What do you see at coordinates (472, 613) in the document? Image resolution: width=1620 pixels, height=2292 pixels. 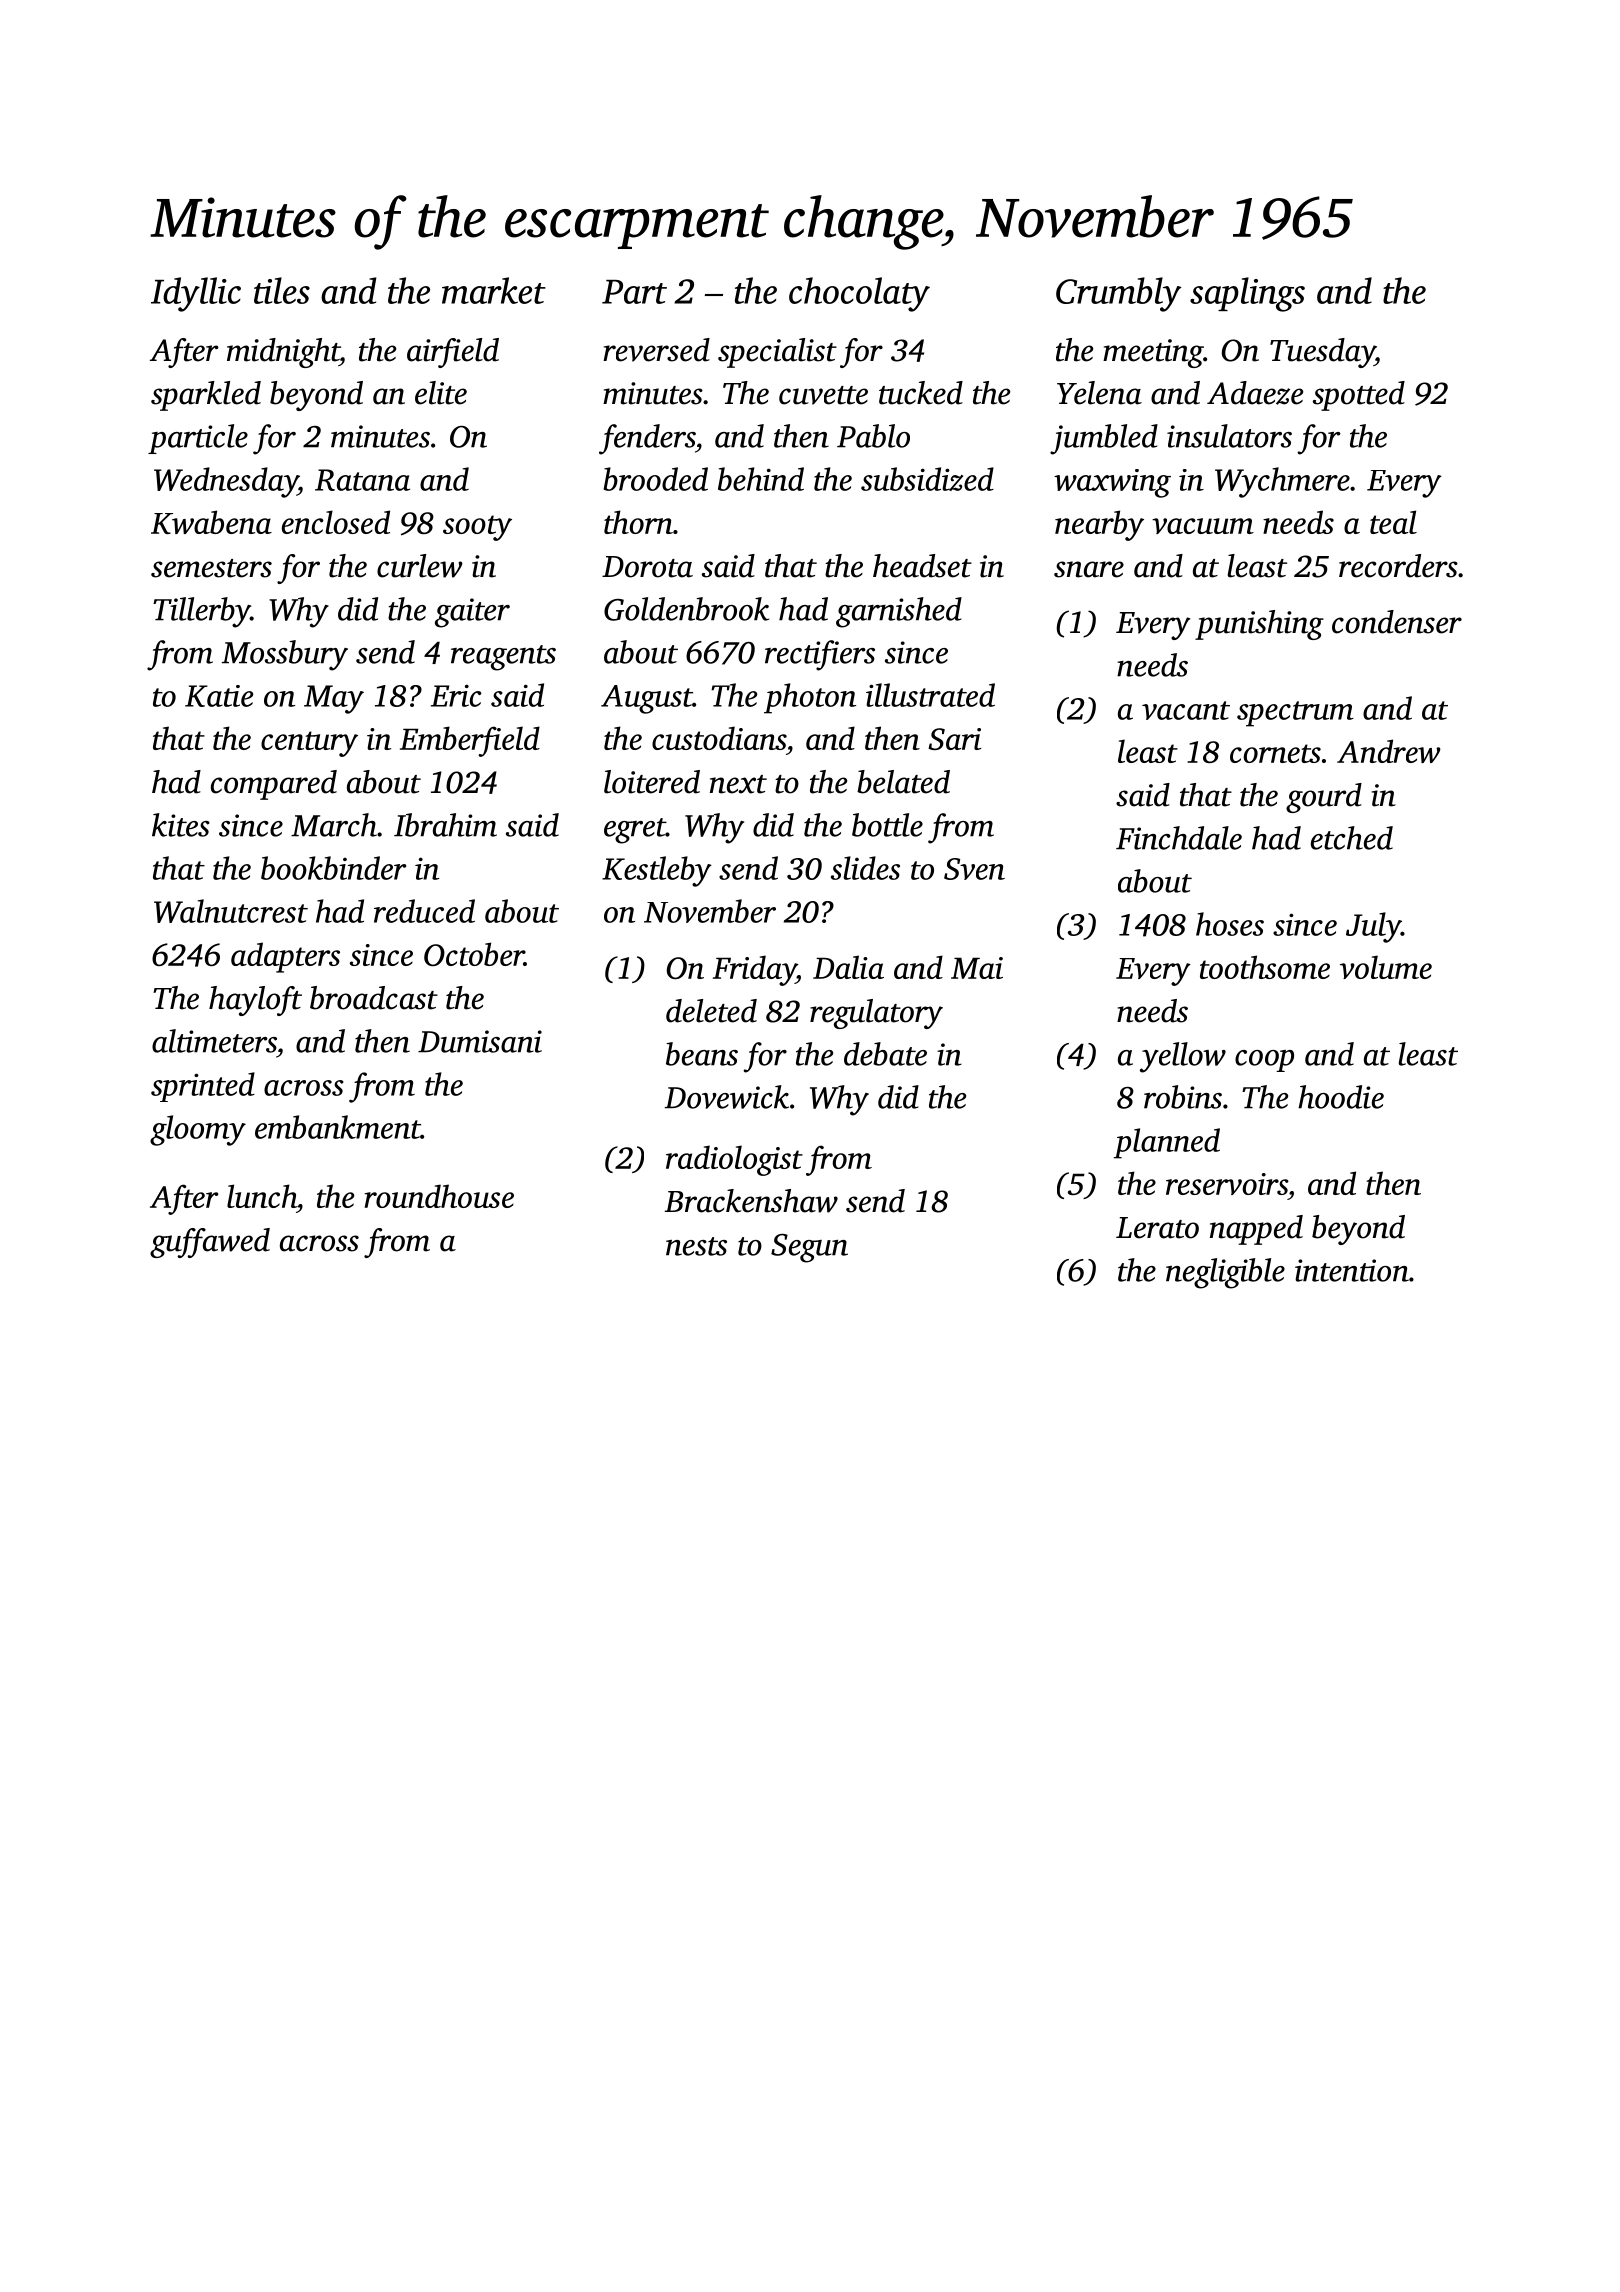 I see `gaiter` at bounding box center [472, 613].
